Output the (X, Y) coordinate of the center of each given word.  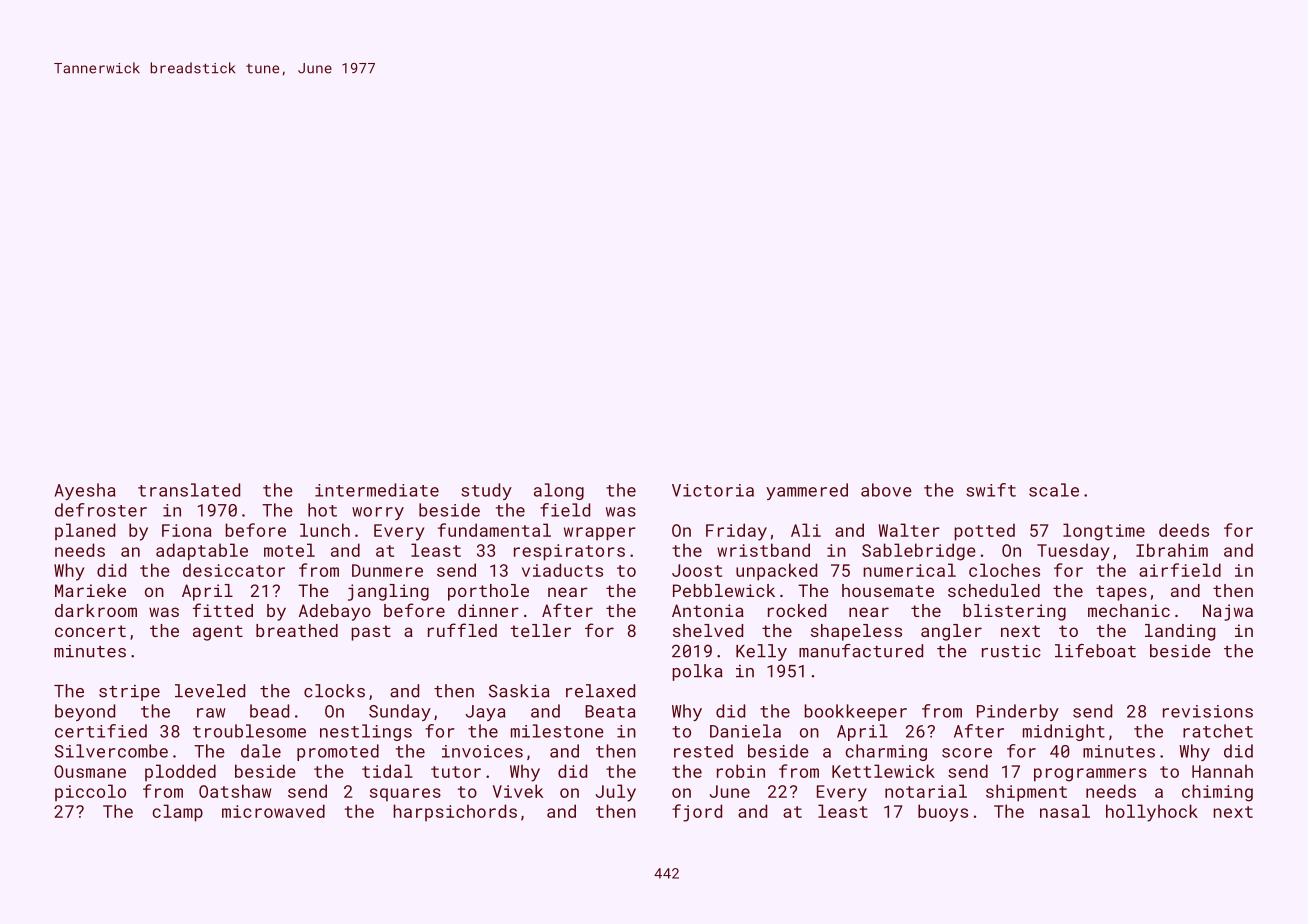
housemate (888, 590)
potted (984, 532)
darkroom (96, 610)
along (559, 491)
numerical (909, 570)
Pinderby (1018, 712)
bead (269, 711)
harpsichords (455, 812)
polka (697, 672)
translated (189, 490)
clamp (177, 813)
